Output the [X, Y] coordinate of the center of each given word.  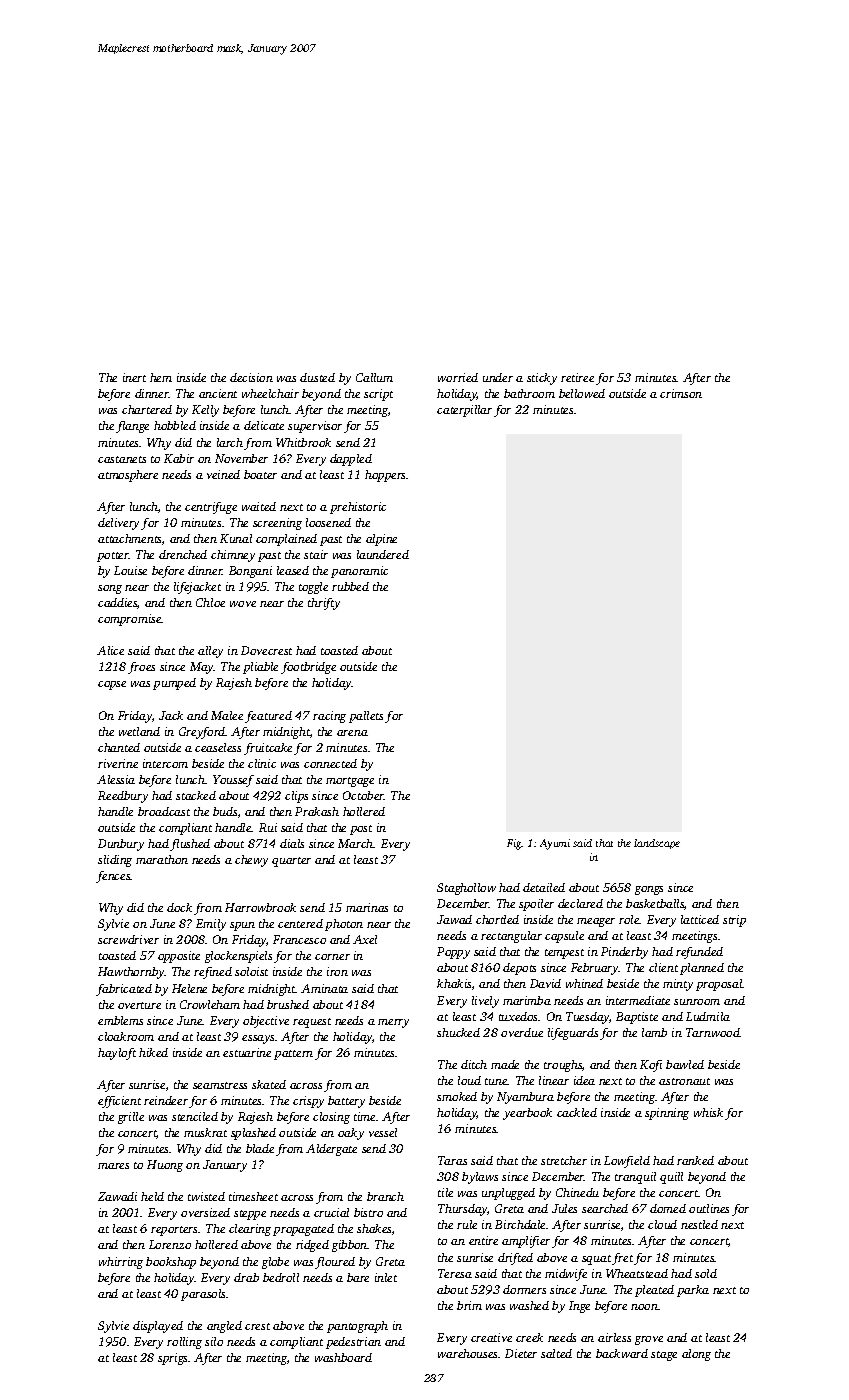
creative [491, 1337]
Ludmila [708, 1016]
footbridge [308, 668]
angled [224, 1327]
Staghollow [466, 889]
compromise [130, 620]
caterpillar [464, 411]
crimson [681, 393]
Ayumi [555, 844]
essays [258, 1039]
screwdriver [128, 939]
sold [706, 1273]
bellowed [582, 393]
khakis [454, 983]
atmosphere [128, 476]
